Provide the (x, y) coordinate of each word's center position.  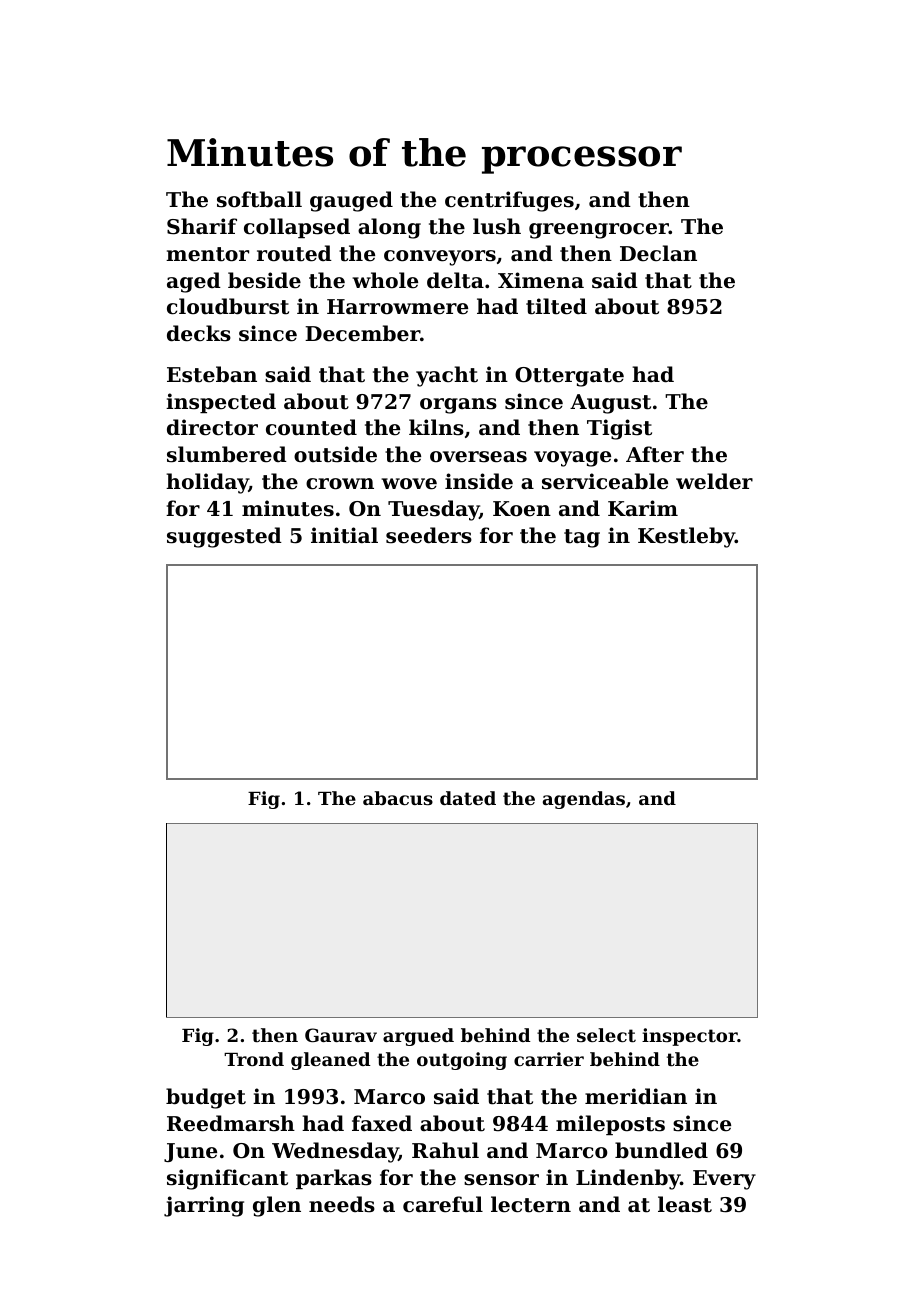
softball (259, 199)
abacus (398, 798)
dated (468, 798)
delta (455, 280)
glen (277, 1206)
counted (311, 427)
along (389, 228)
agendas (584, 800)
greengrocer (599, 231)
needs (342, 1204)
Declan (658, 253)
